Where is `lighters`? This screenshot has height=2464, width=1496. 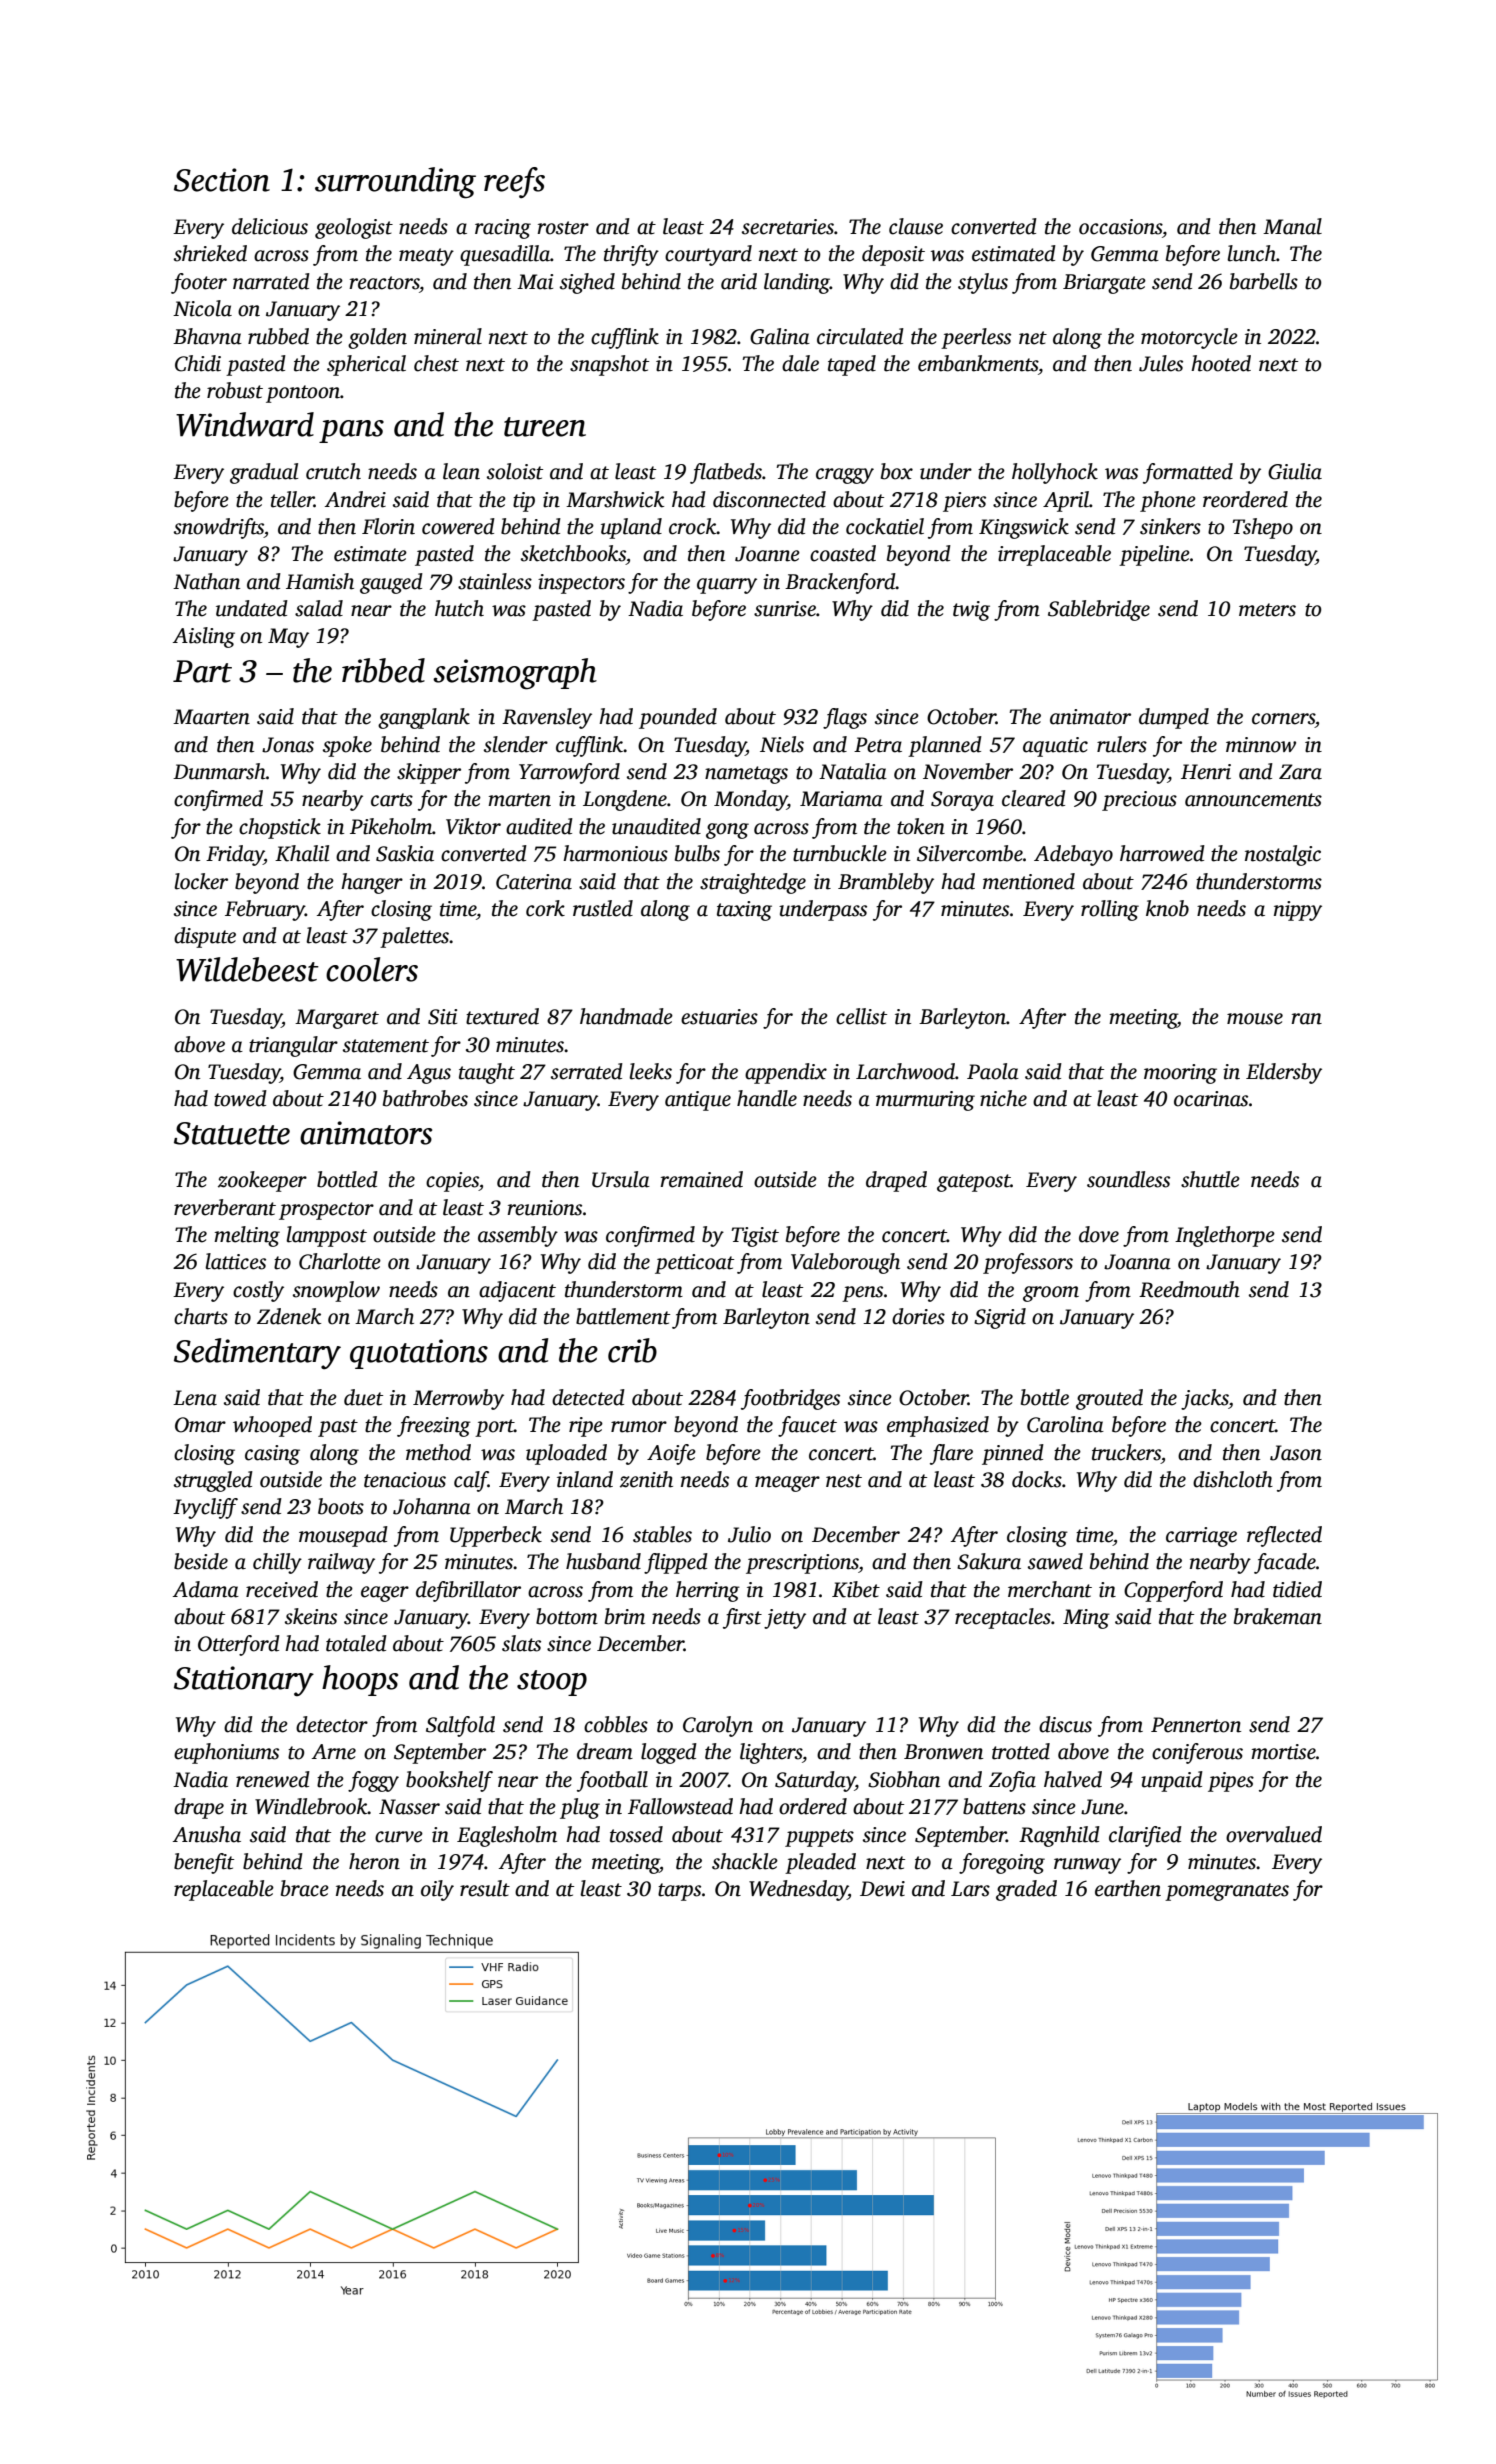
lighters is located at coordinates (771, 1753).
